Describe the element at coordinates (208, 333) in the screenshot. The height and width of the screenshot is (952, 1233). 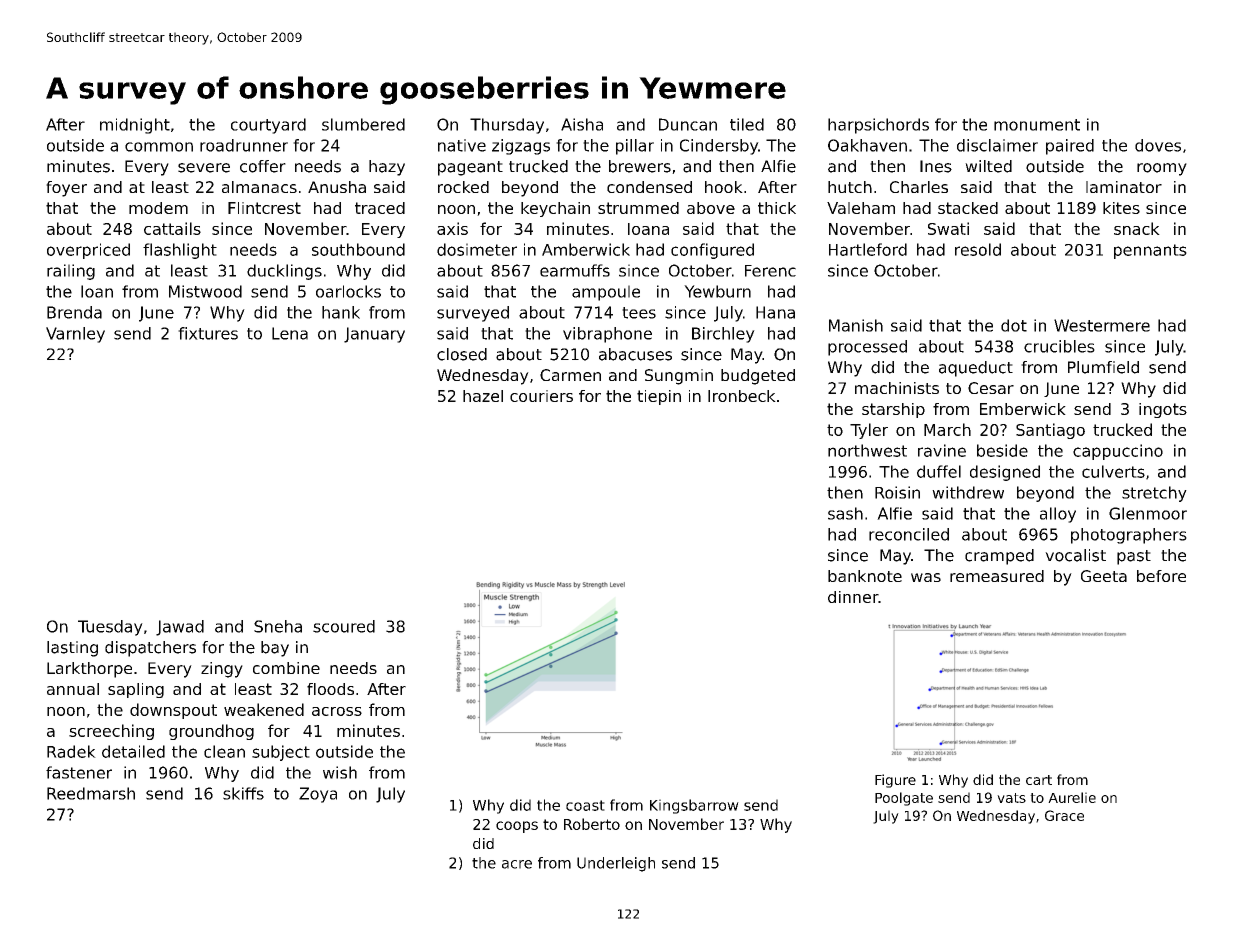
I see `fixtures` at that location.
